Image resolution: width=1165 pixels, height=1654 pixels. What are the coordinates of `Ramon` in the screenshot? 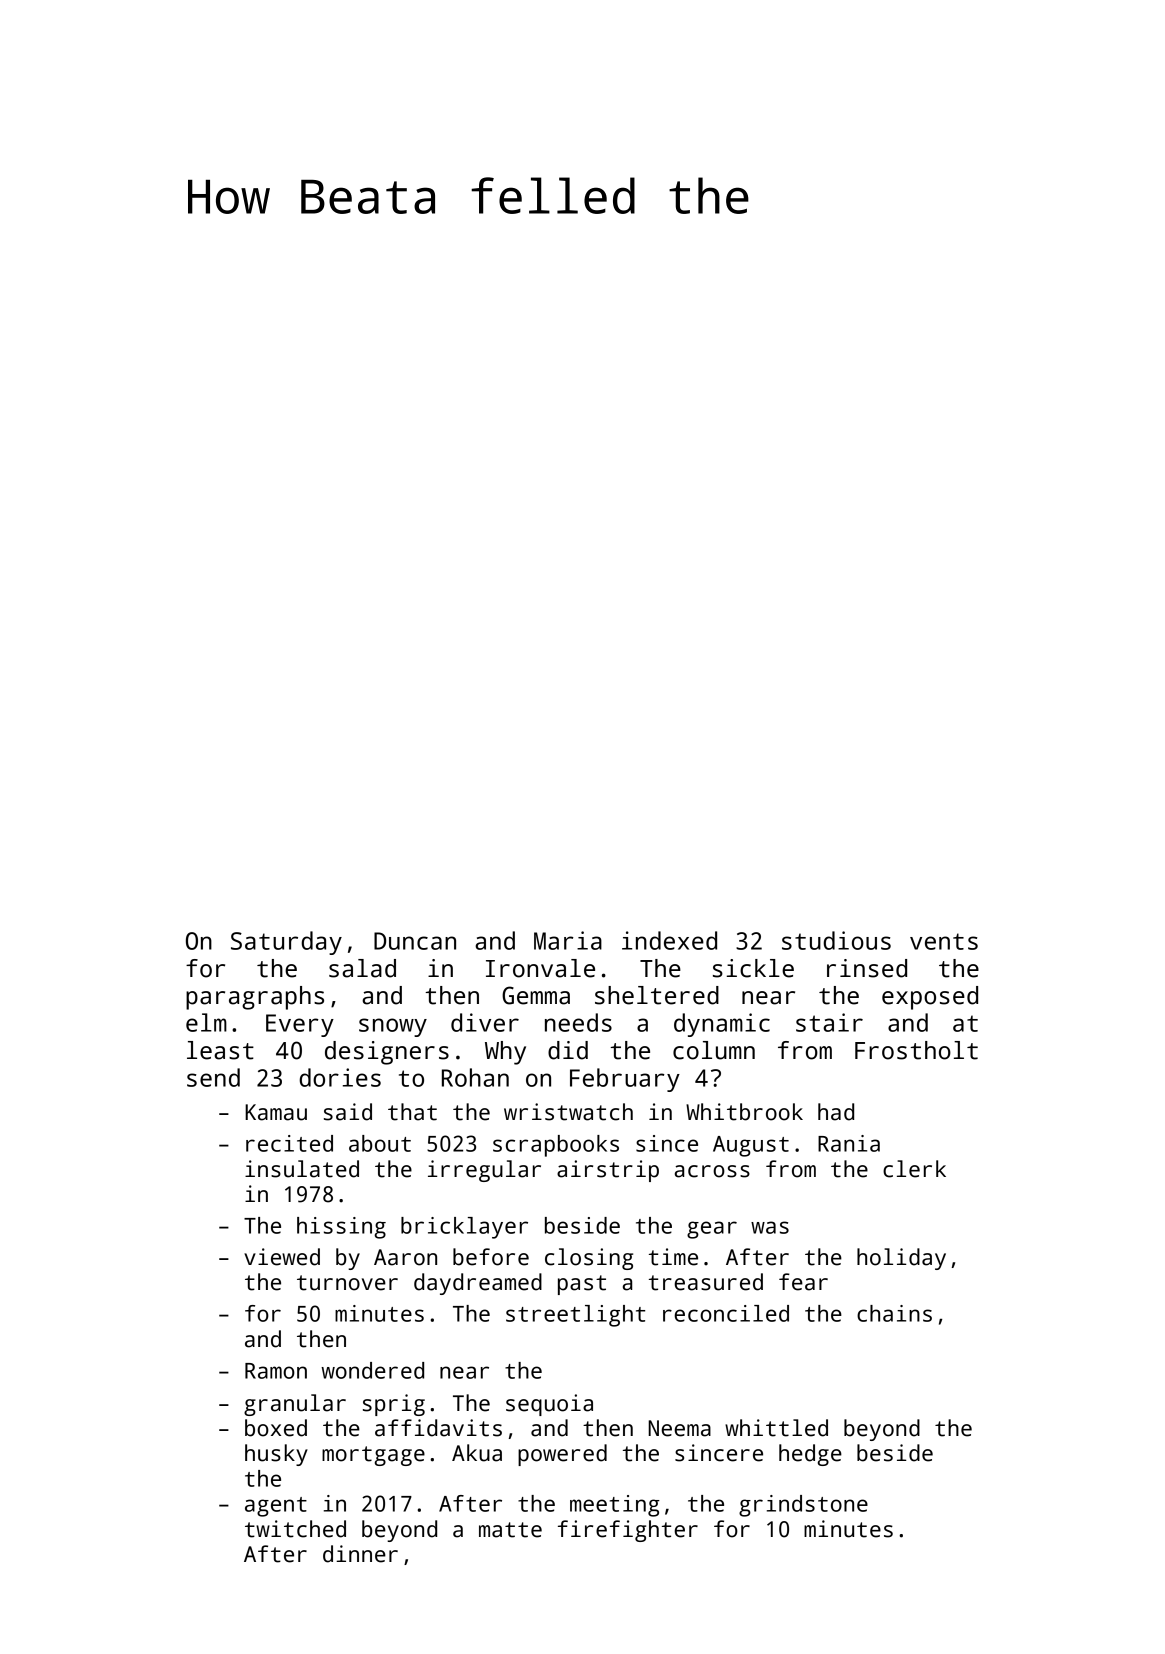 It's located at (276, 1371).
